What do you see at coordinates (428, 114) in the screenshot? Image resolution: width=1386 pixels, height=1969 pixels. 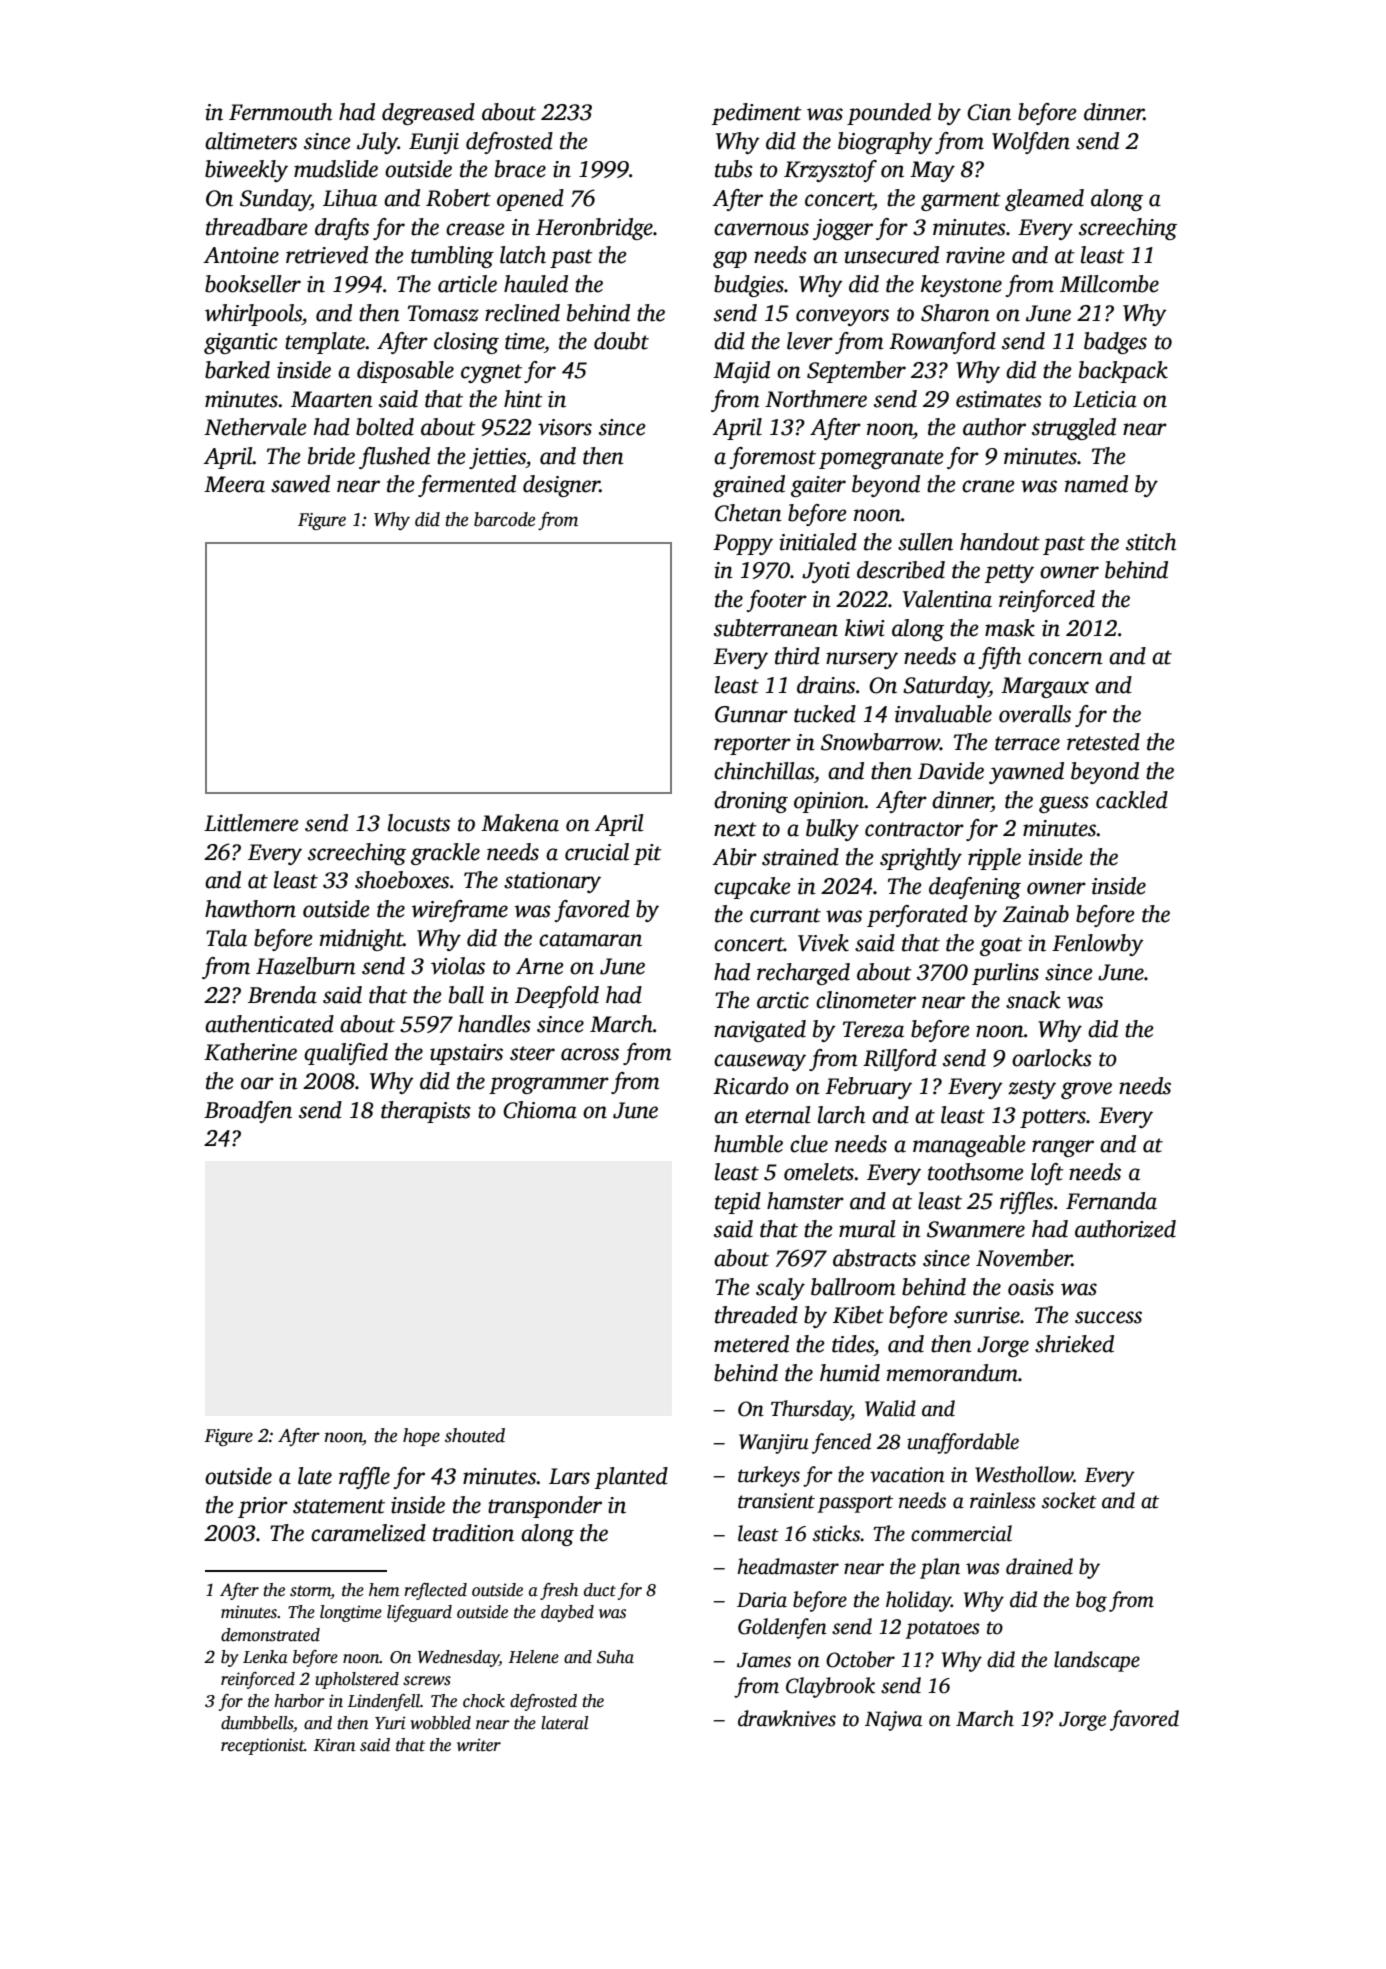 I see `degreased` at bounding box center [428, 114].
